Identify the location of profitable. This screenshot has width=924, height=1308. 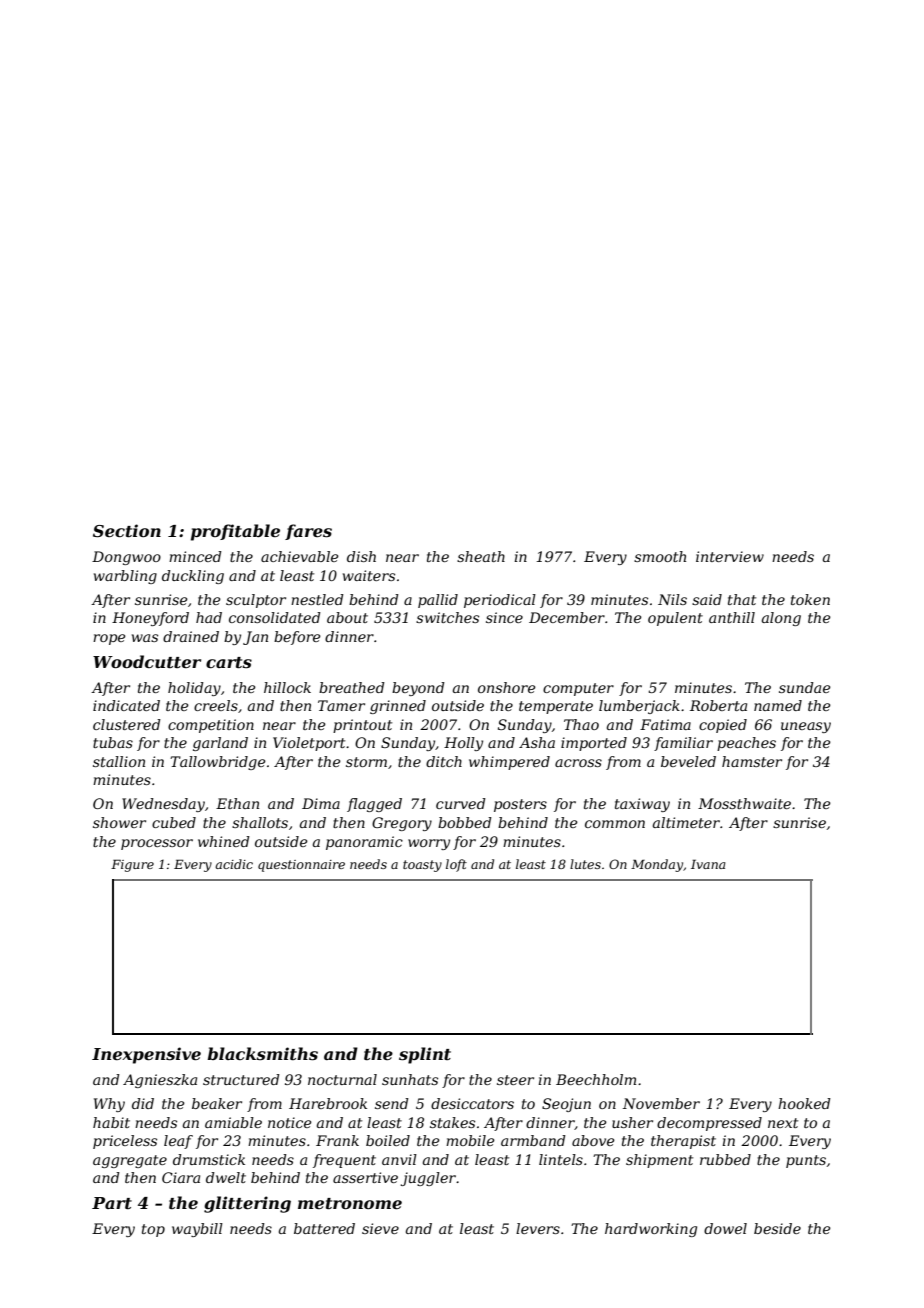
(235, 532).
